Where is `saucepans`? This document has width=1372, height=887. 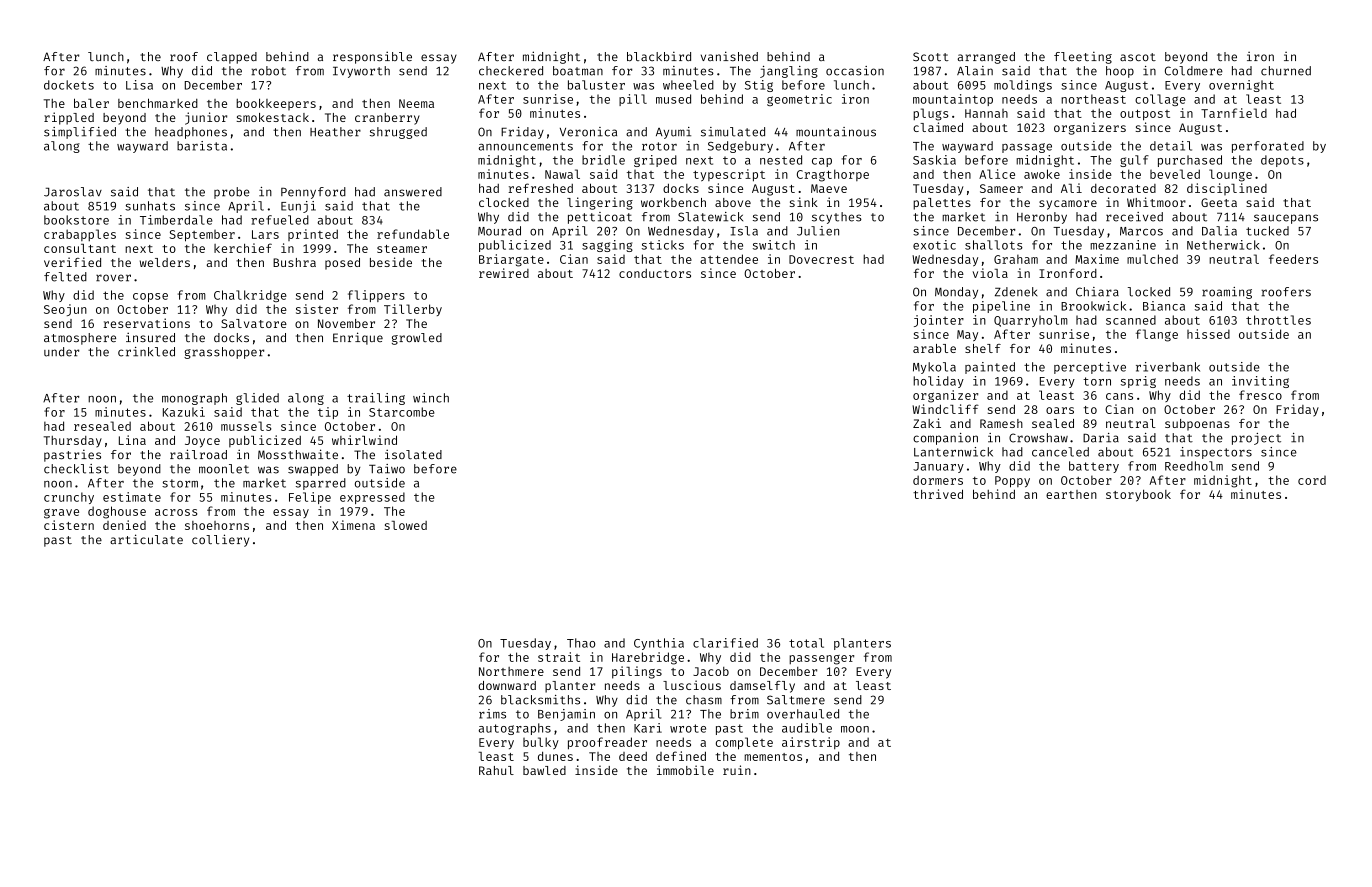 saucepans is located at coordinates (1286, 219).
